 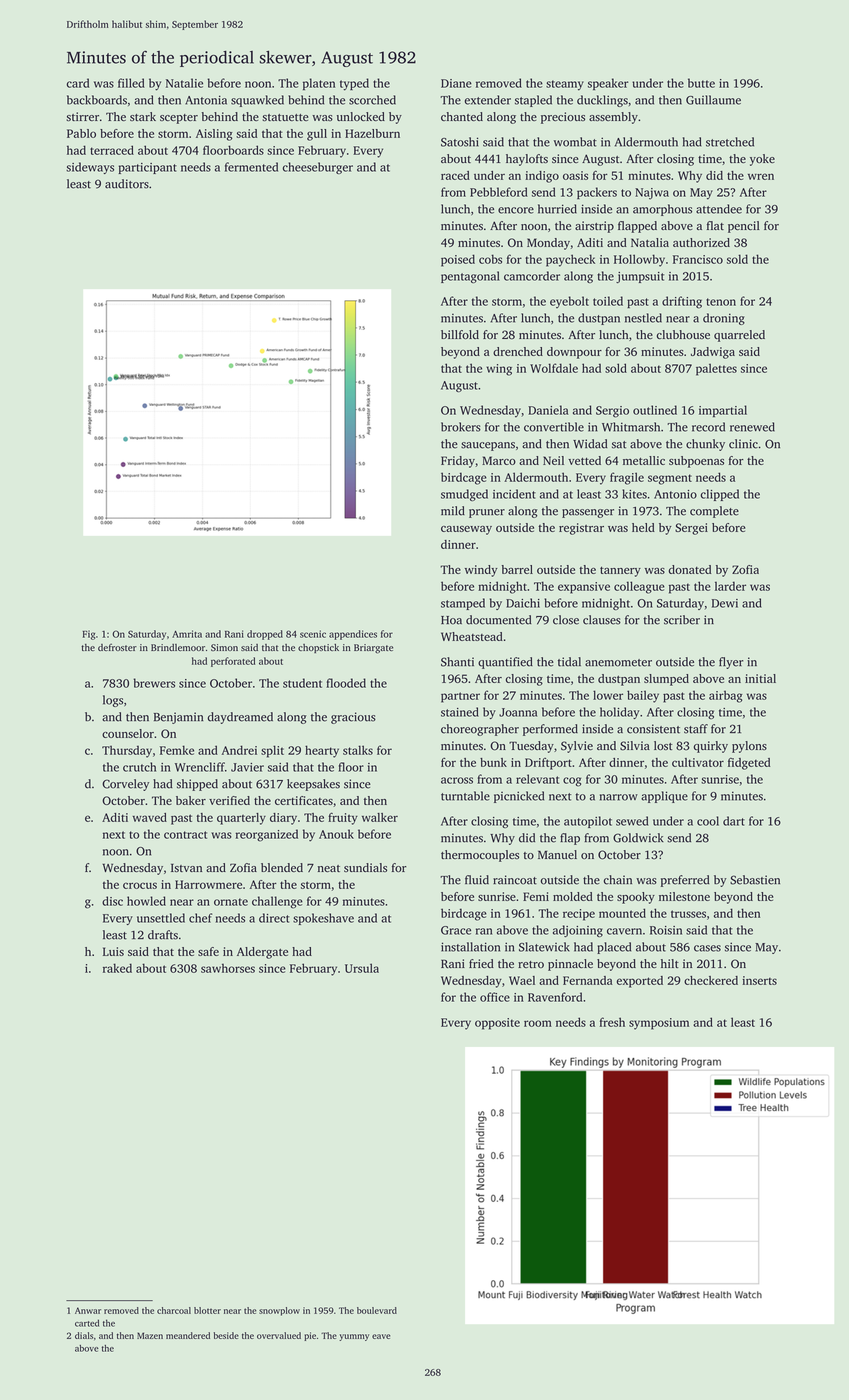 I want to click on Anwar, so click(x=88, y=1310).
